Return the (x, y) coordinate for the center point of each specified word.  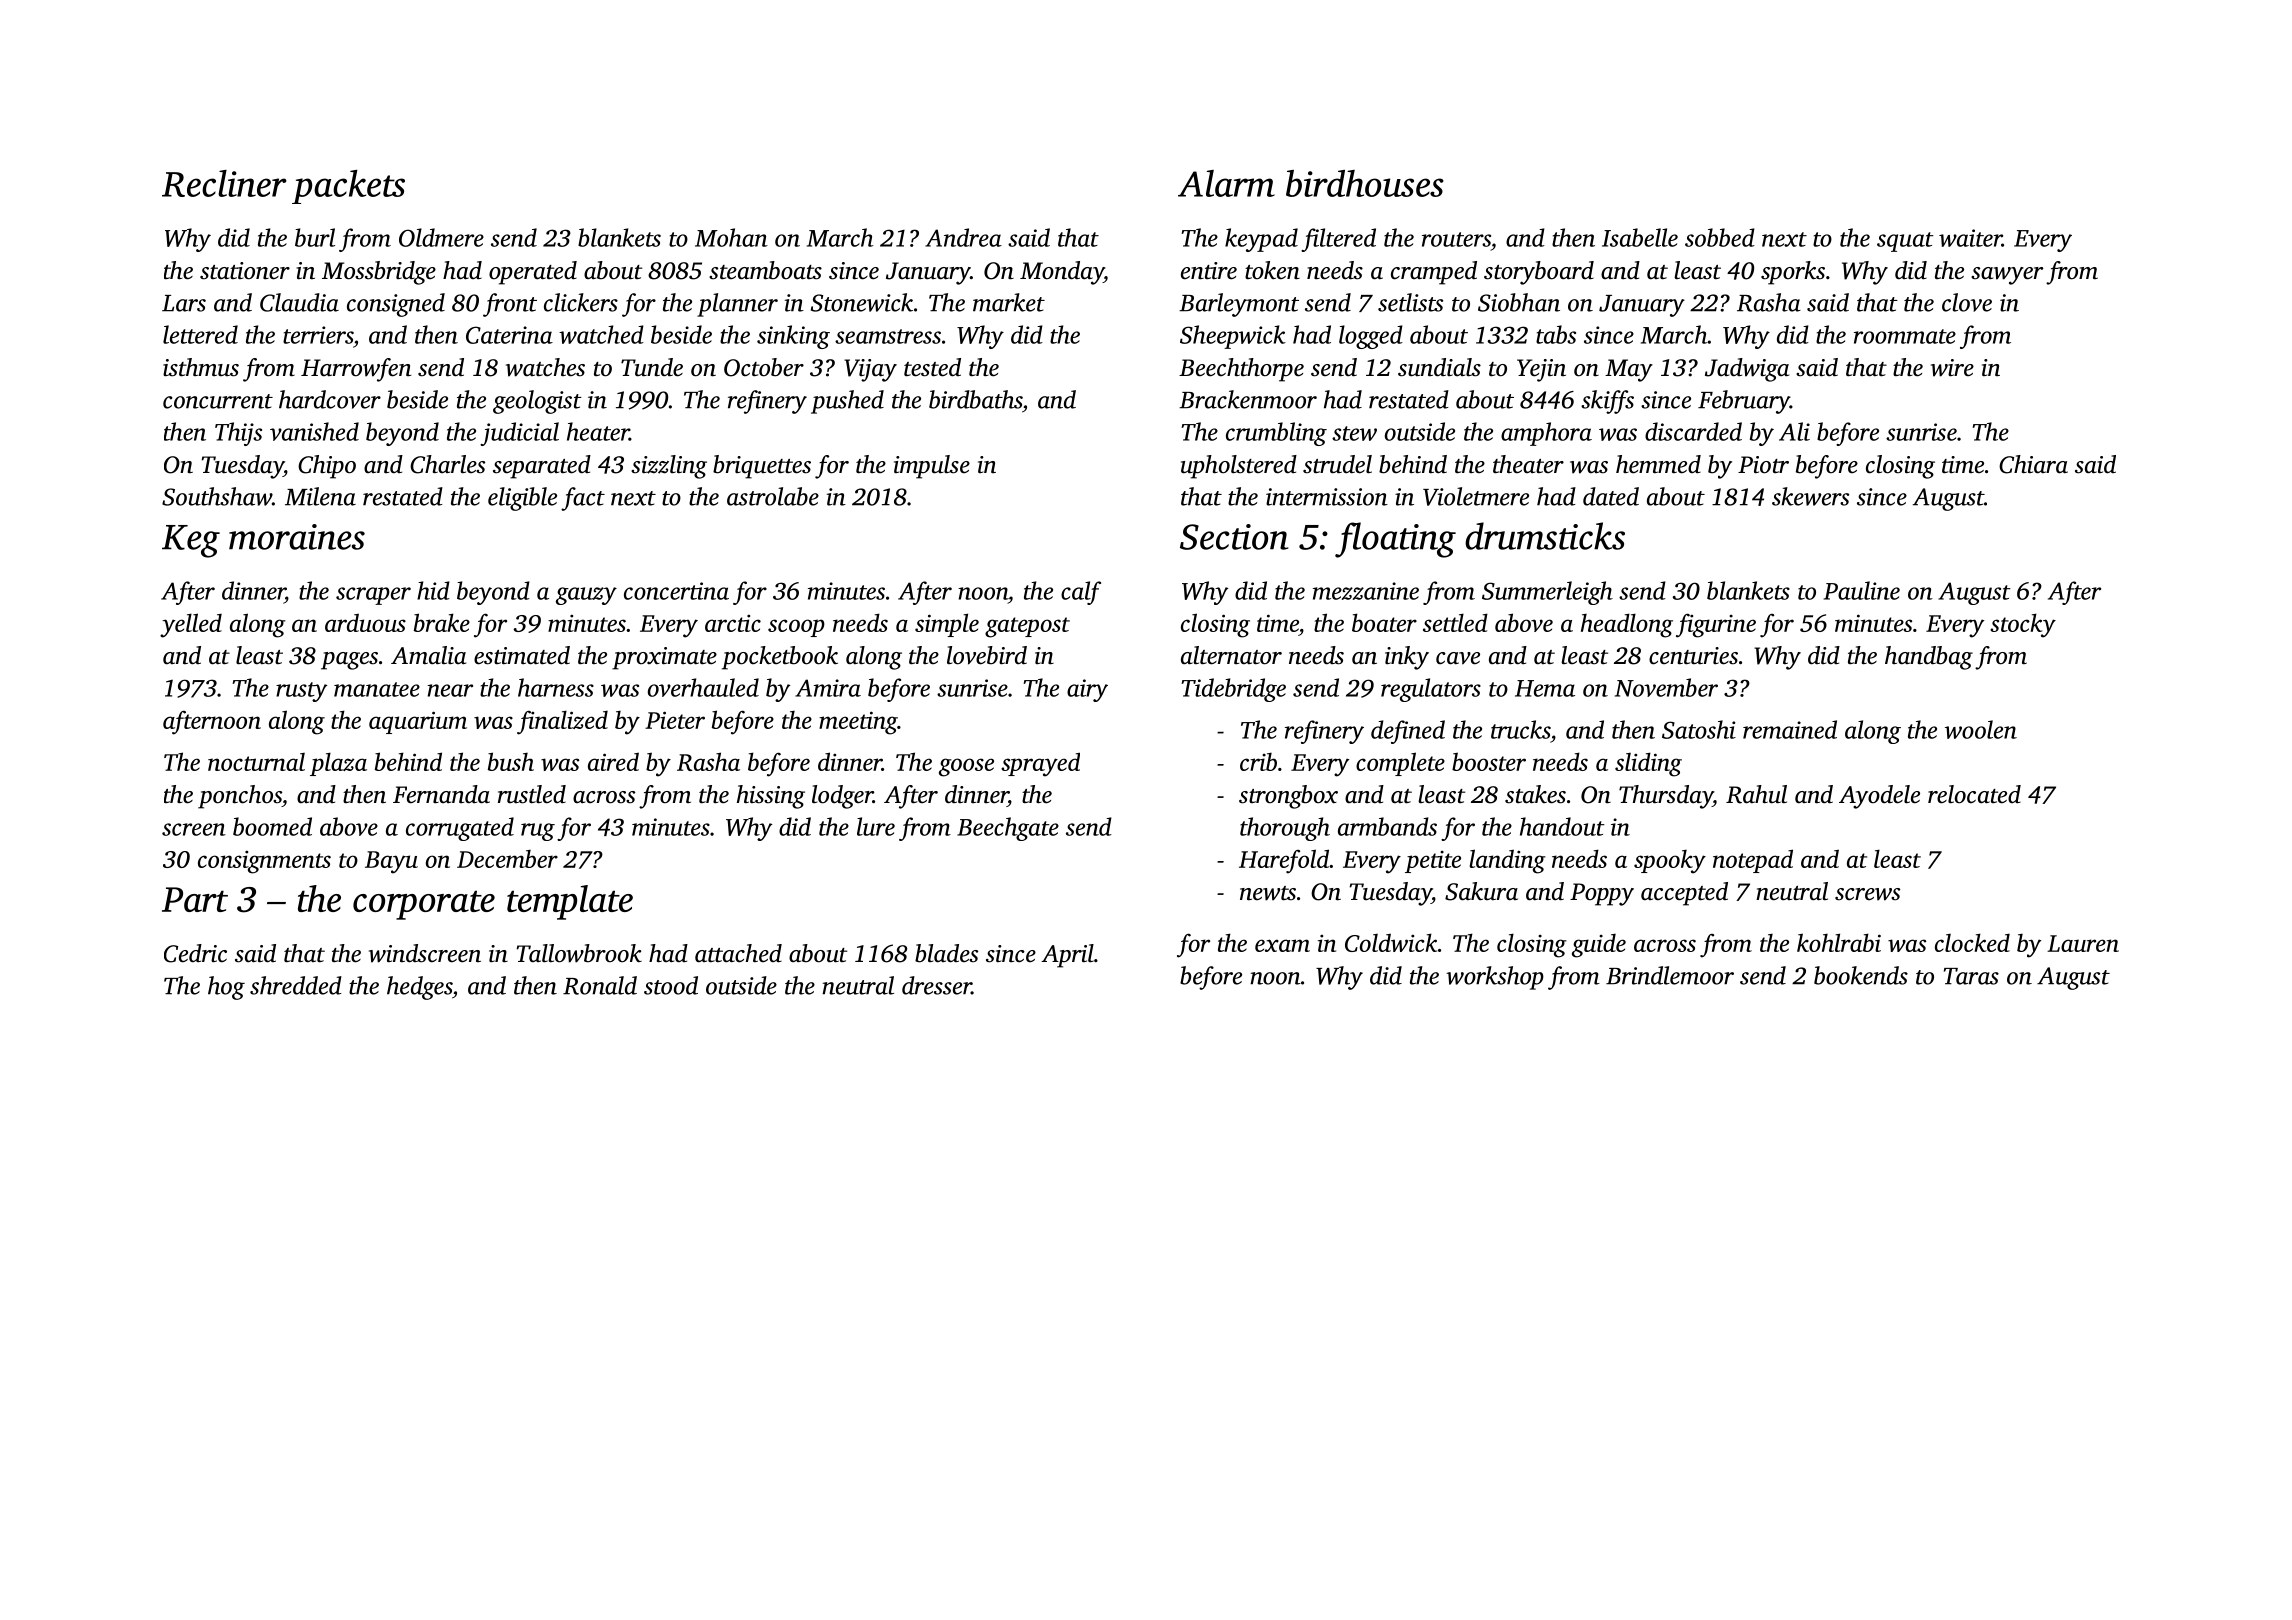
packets (348, 187)
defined (1408, 732)
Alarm (1226, 183)
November (1666, 687)
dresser (937, 985)
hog (226, 988)
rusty (301, 692)
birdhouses (1365, 183)
